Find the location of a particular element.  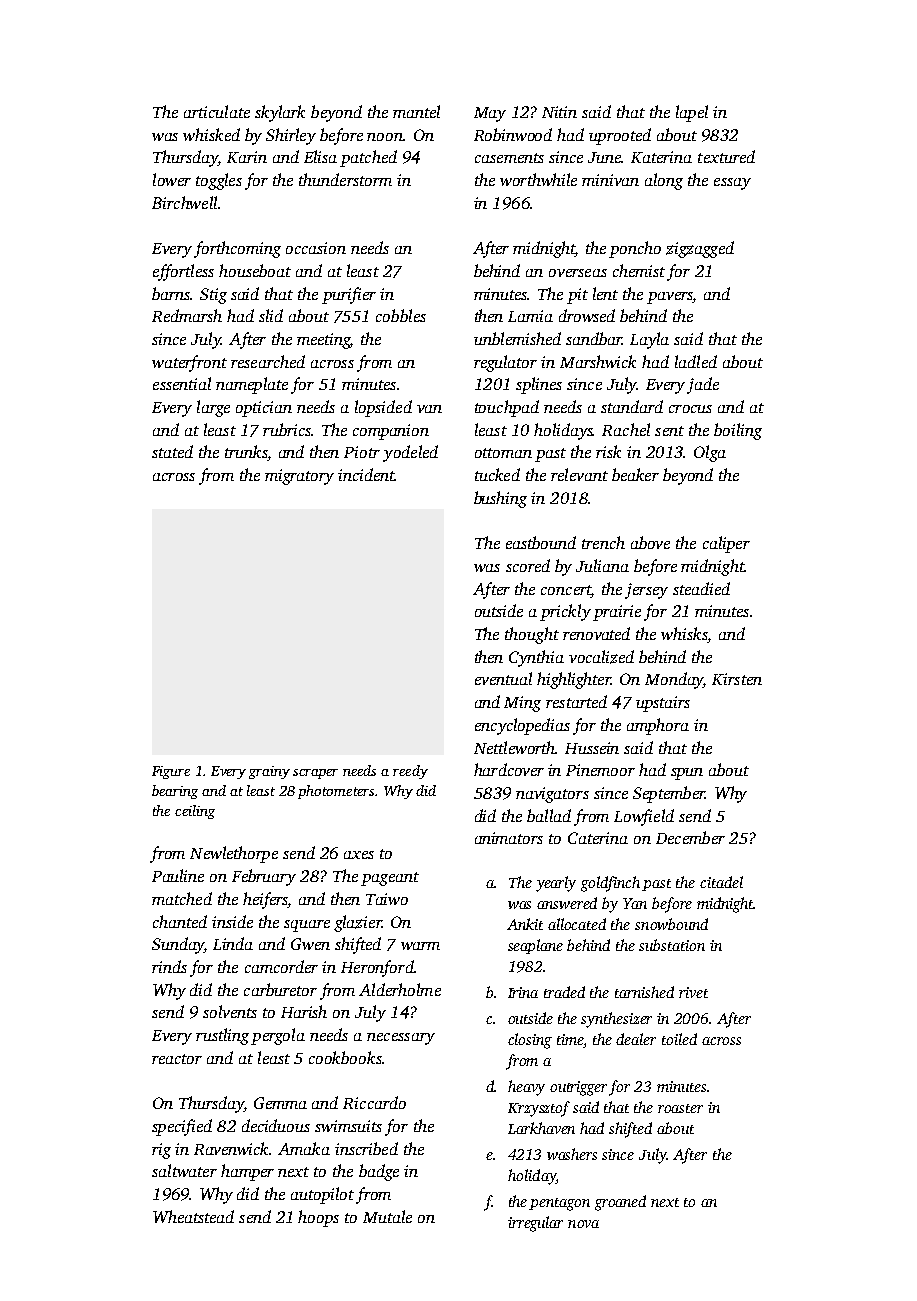

Kirsten is located at coordinates (737, 679).
